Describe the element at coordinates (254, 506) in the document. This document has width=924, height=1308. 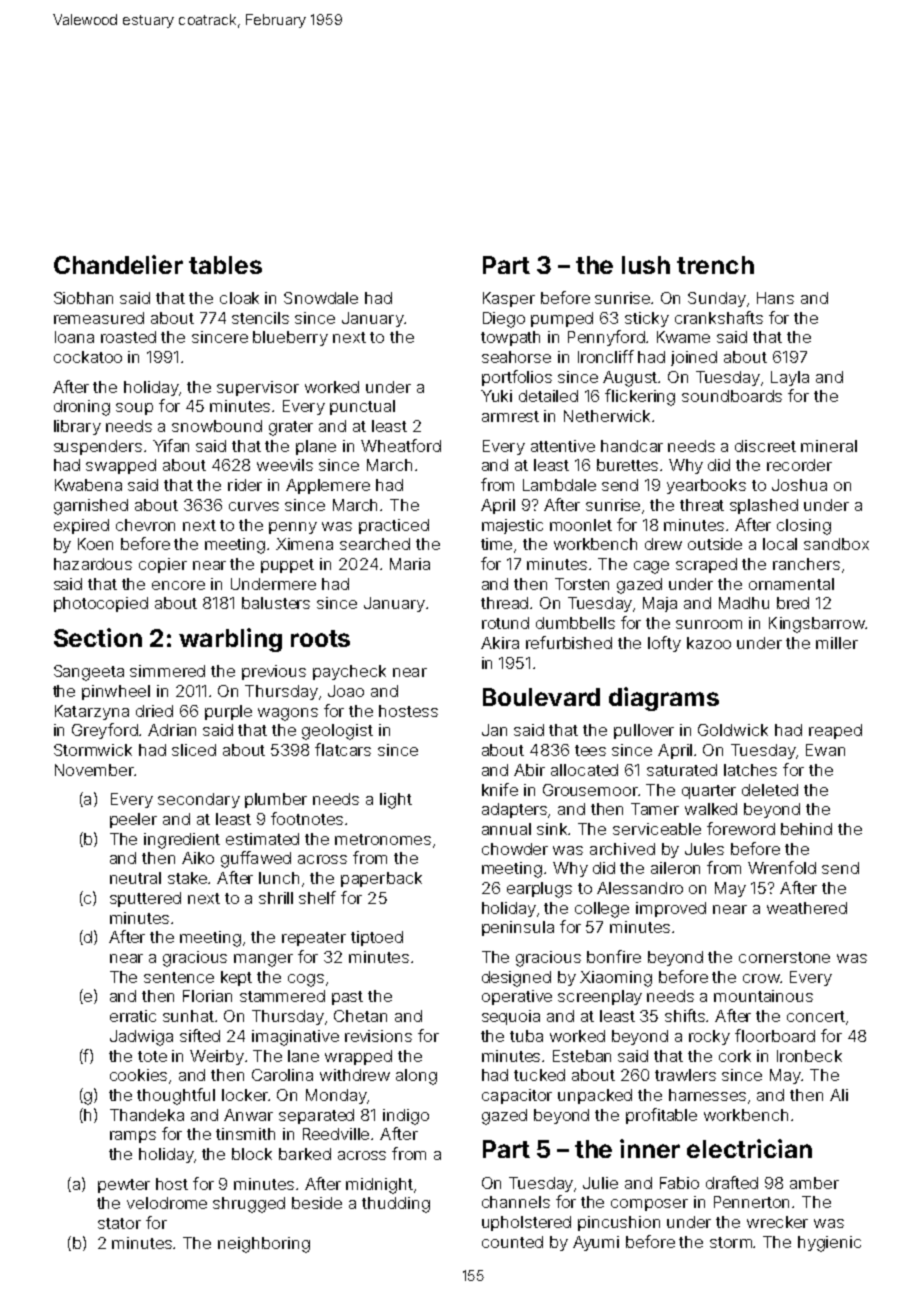
I see `curves` at that location.
